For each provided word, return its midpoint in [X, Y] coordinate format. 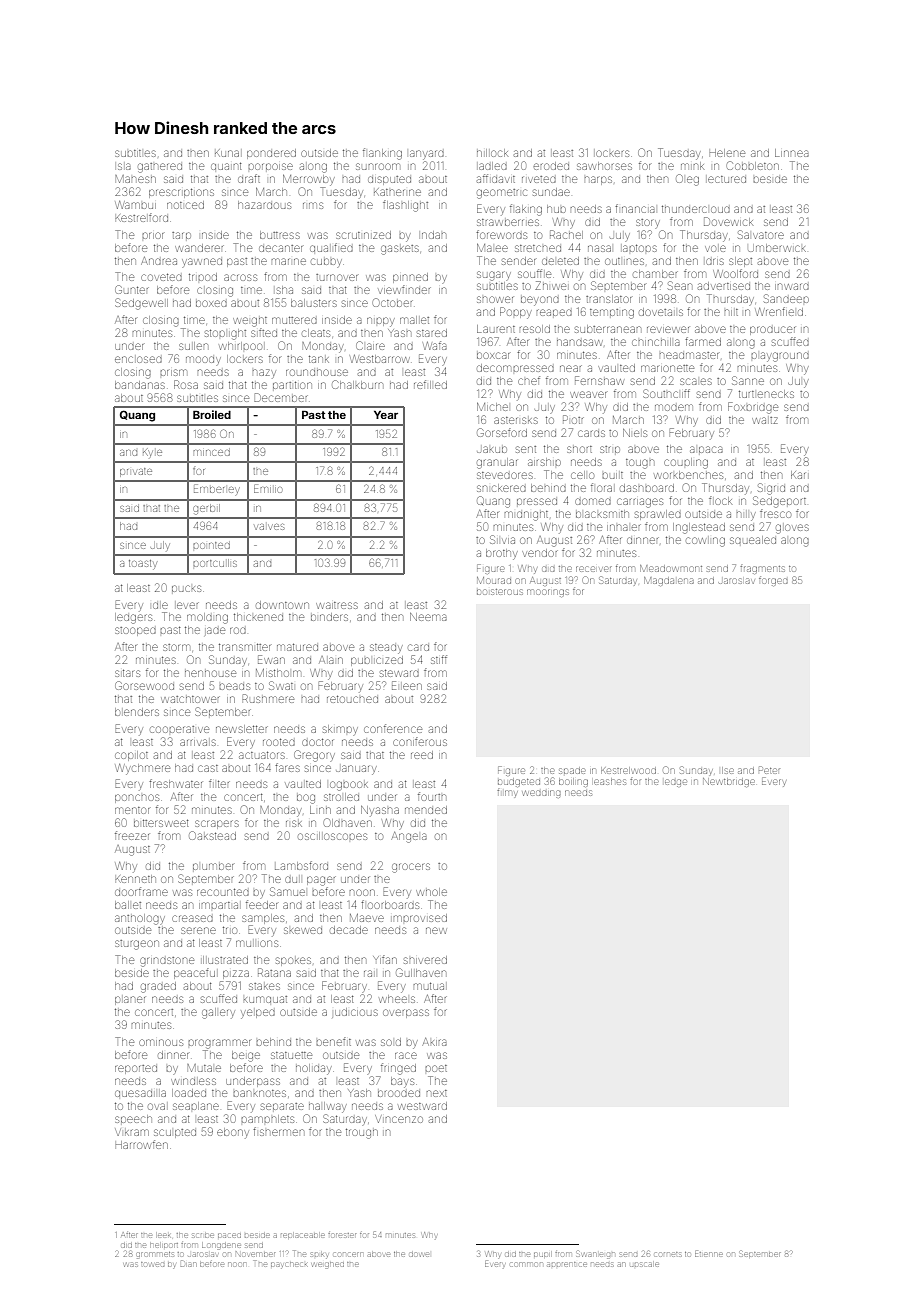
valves [269, 527]
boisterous [500, 592]
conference [393, 728]
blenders [137, 712]
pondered [271, 154]
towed [152, 1264]
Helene [727, 153]
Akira [435, 1042]
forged [773, 580]
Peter [769, 770]
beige [246, 1056]
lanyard [427, 155]
